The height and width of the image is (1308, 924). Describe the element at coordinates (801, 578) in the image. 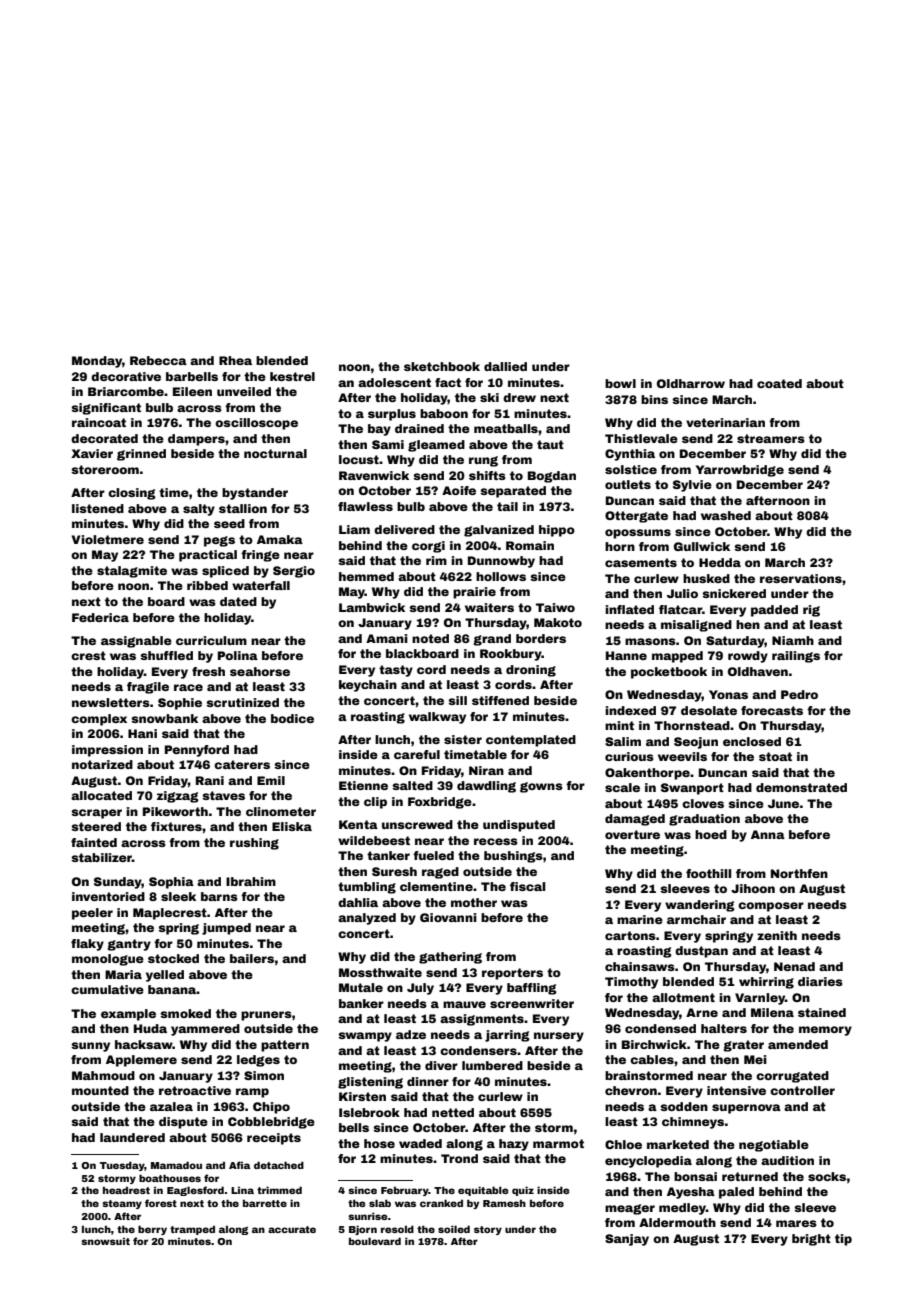

I see `reservations` at that location.
